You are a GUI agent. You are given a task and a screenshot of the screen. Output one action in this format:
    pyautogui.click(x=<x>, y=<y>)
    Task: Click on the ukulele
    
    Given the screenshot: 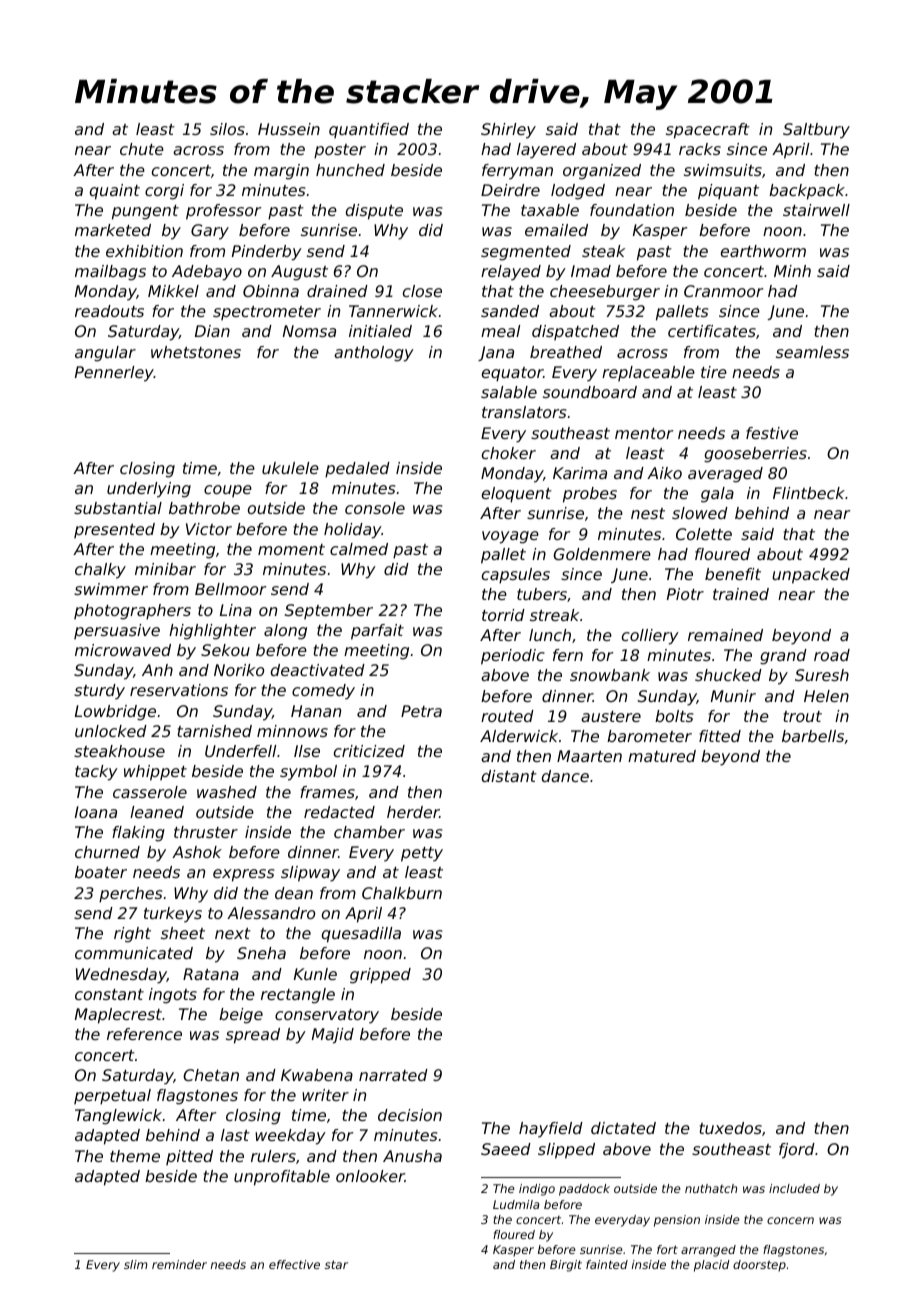 What is the action you would take?
    pyautogui.click(x=290, y=468)
